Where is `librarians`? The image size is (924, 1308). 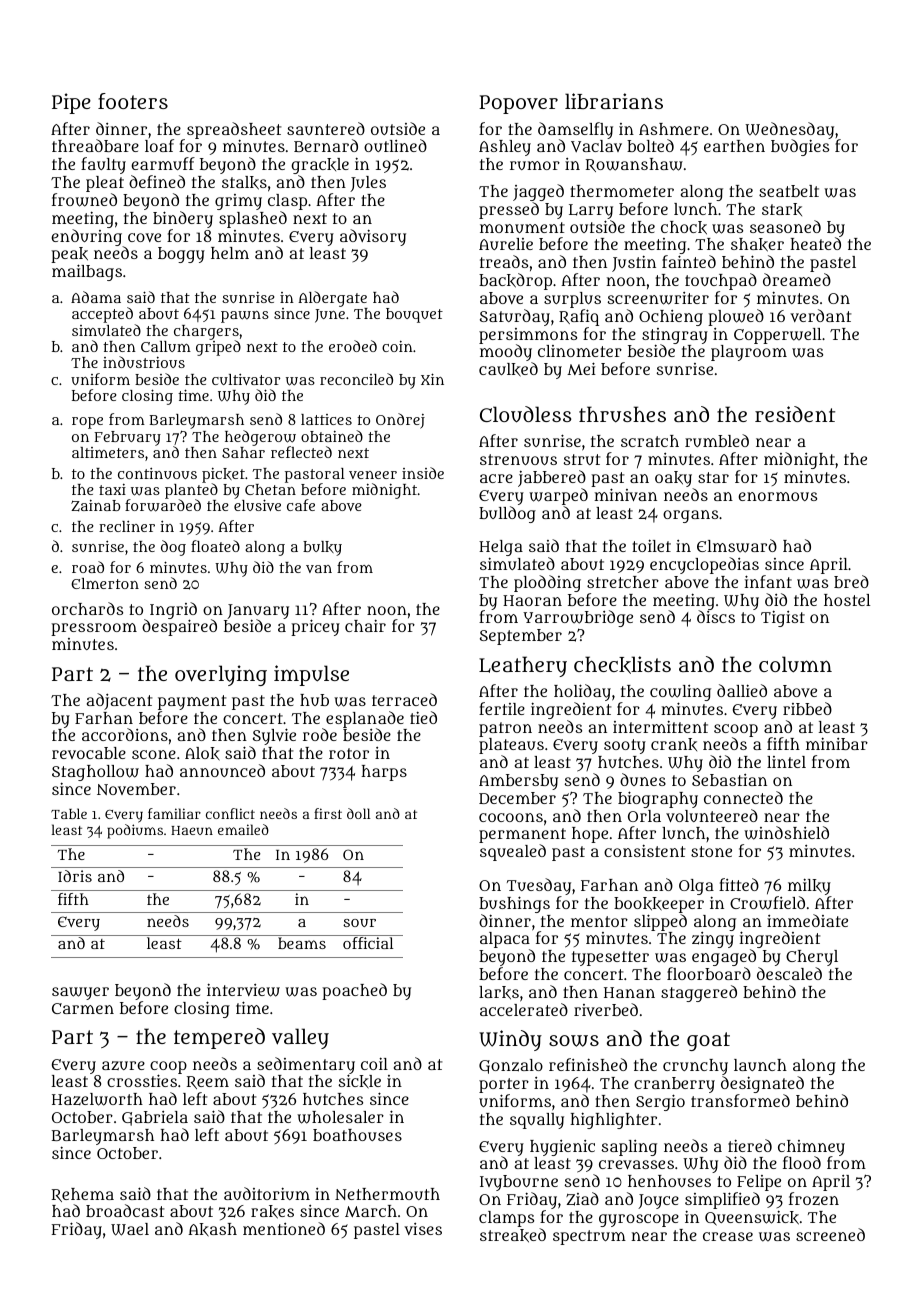 librarians is located at coordinates (614, 101).
